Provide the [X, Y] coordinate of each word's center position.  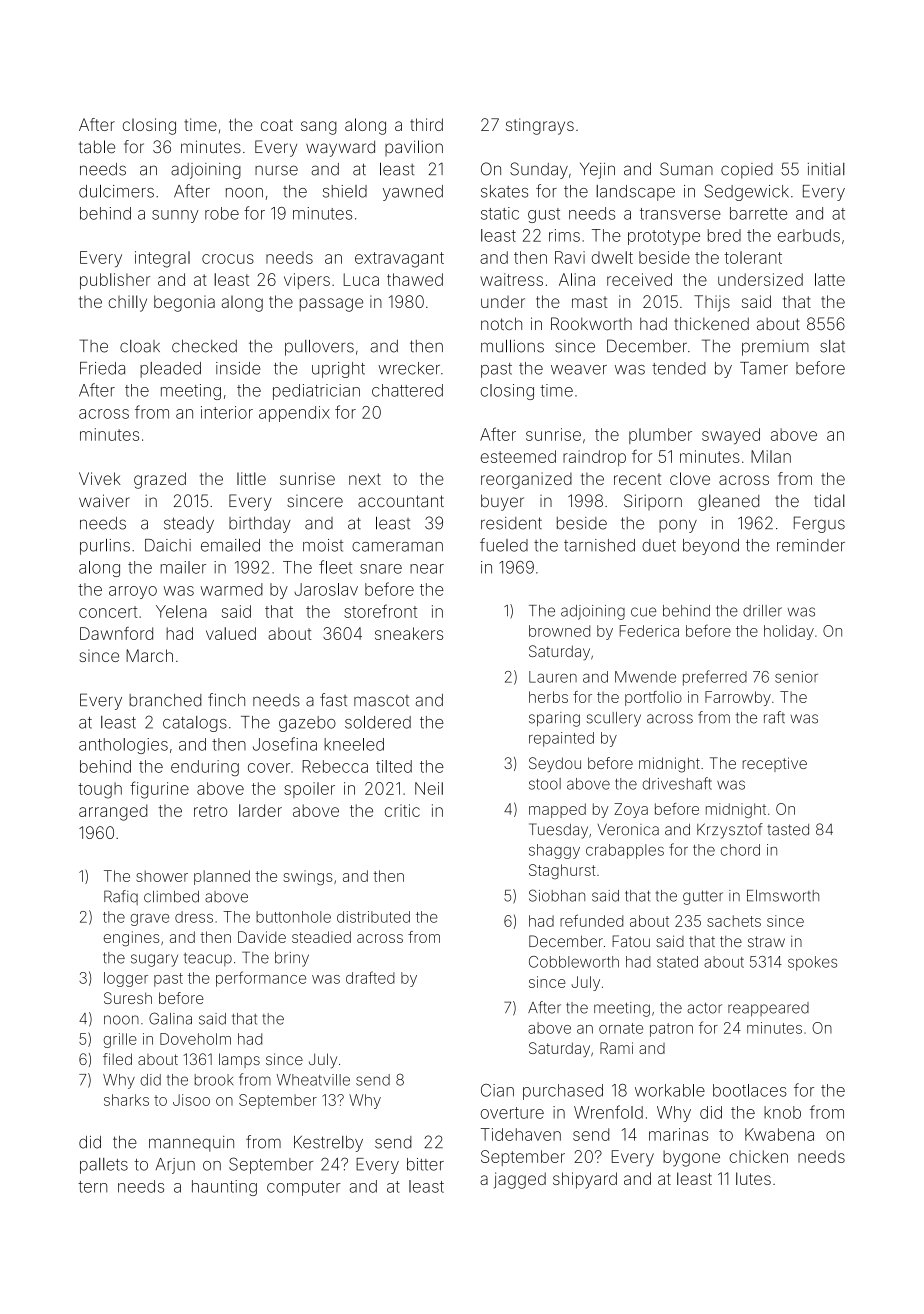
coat [277, 125]
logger [126, 979]
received [639, 279]
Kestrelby [328, 1144]
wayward [340, 148]
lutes [753, 1178]
